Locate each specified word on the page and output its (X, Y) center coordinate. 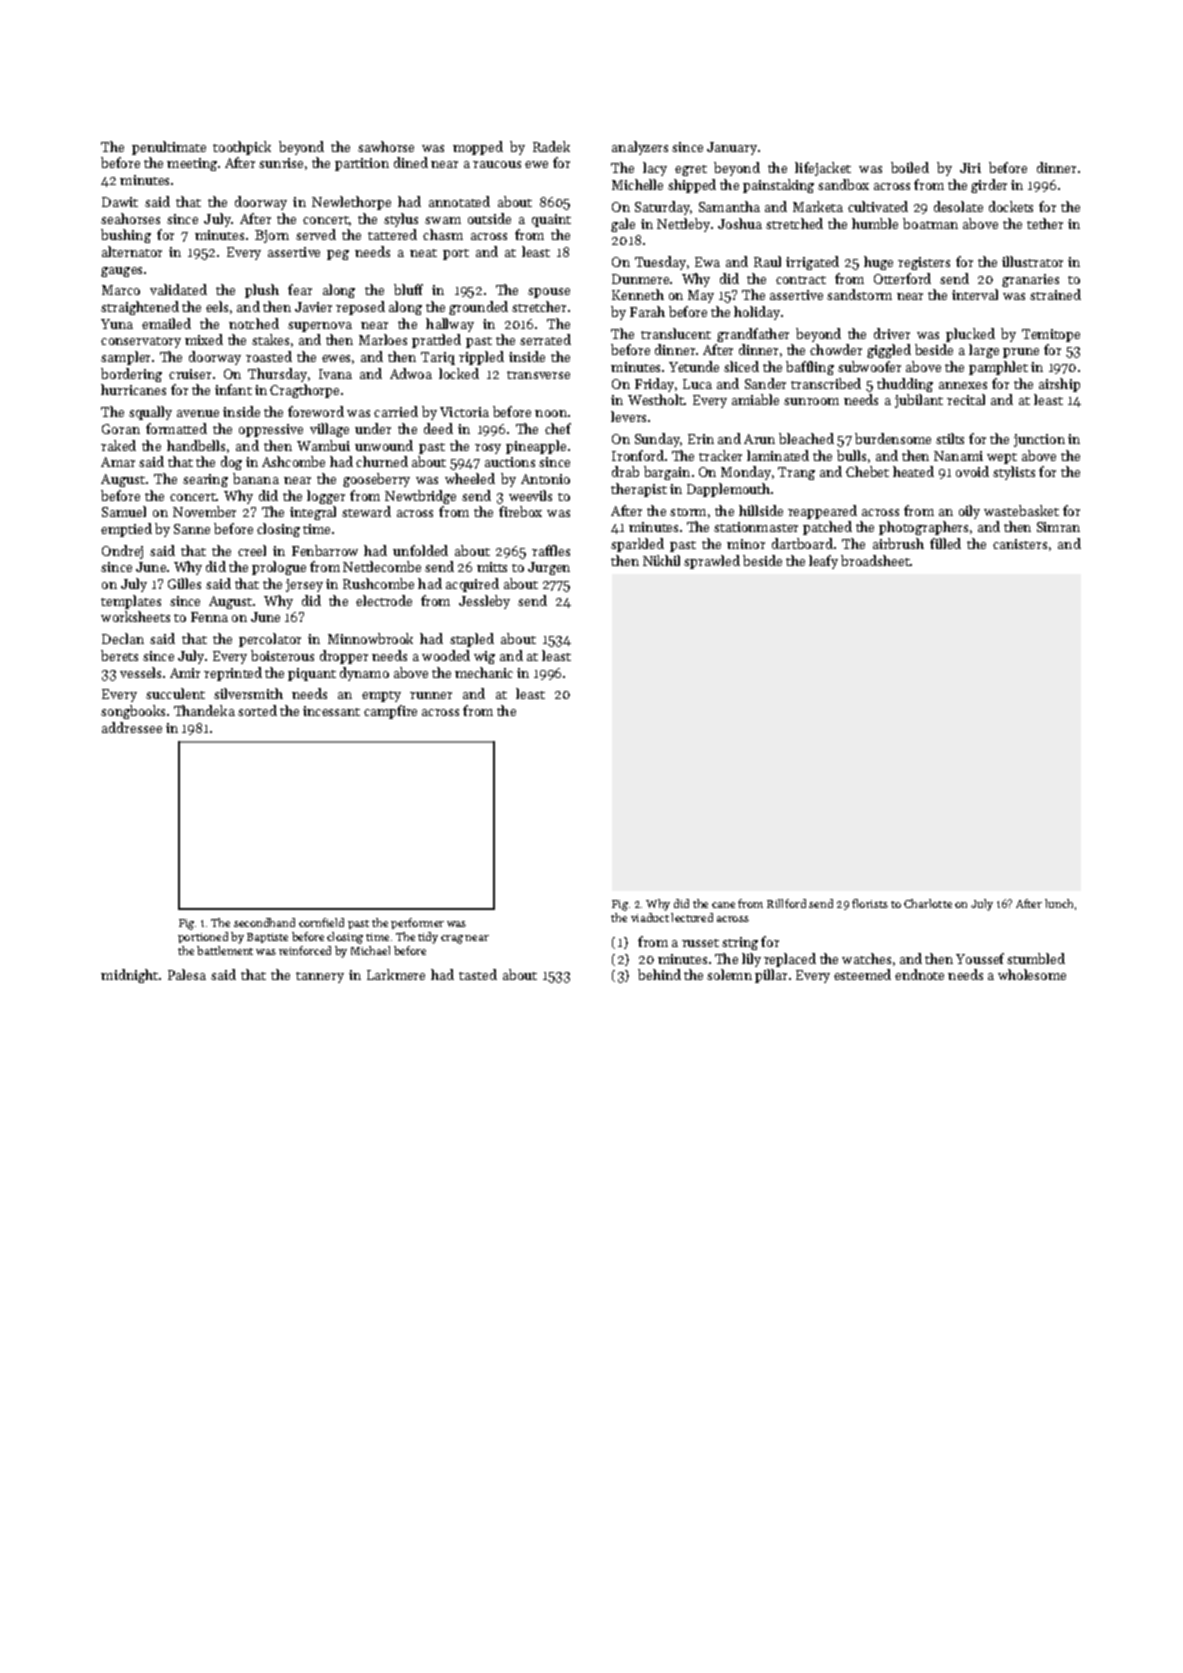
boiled (910, 167)
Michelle (637, 184)
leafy (823, 562)
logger (326, 497)
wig (484, 657)
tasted (478, 974)
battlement (225, 950)
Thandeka (204, 710)
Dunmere (640, 279)
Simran (1058, 527)
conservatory (141, 342)
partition (362, 164)
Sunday (657, 440)
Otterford (902, 278)
